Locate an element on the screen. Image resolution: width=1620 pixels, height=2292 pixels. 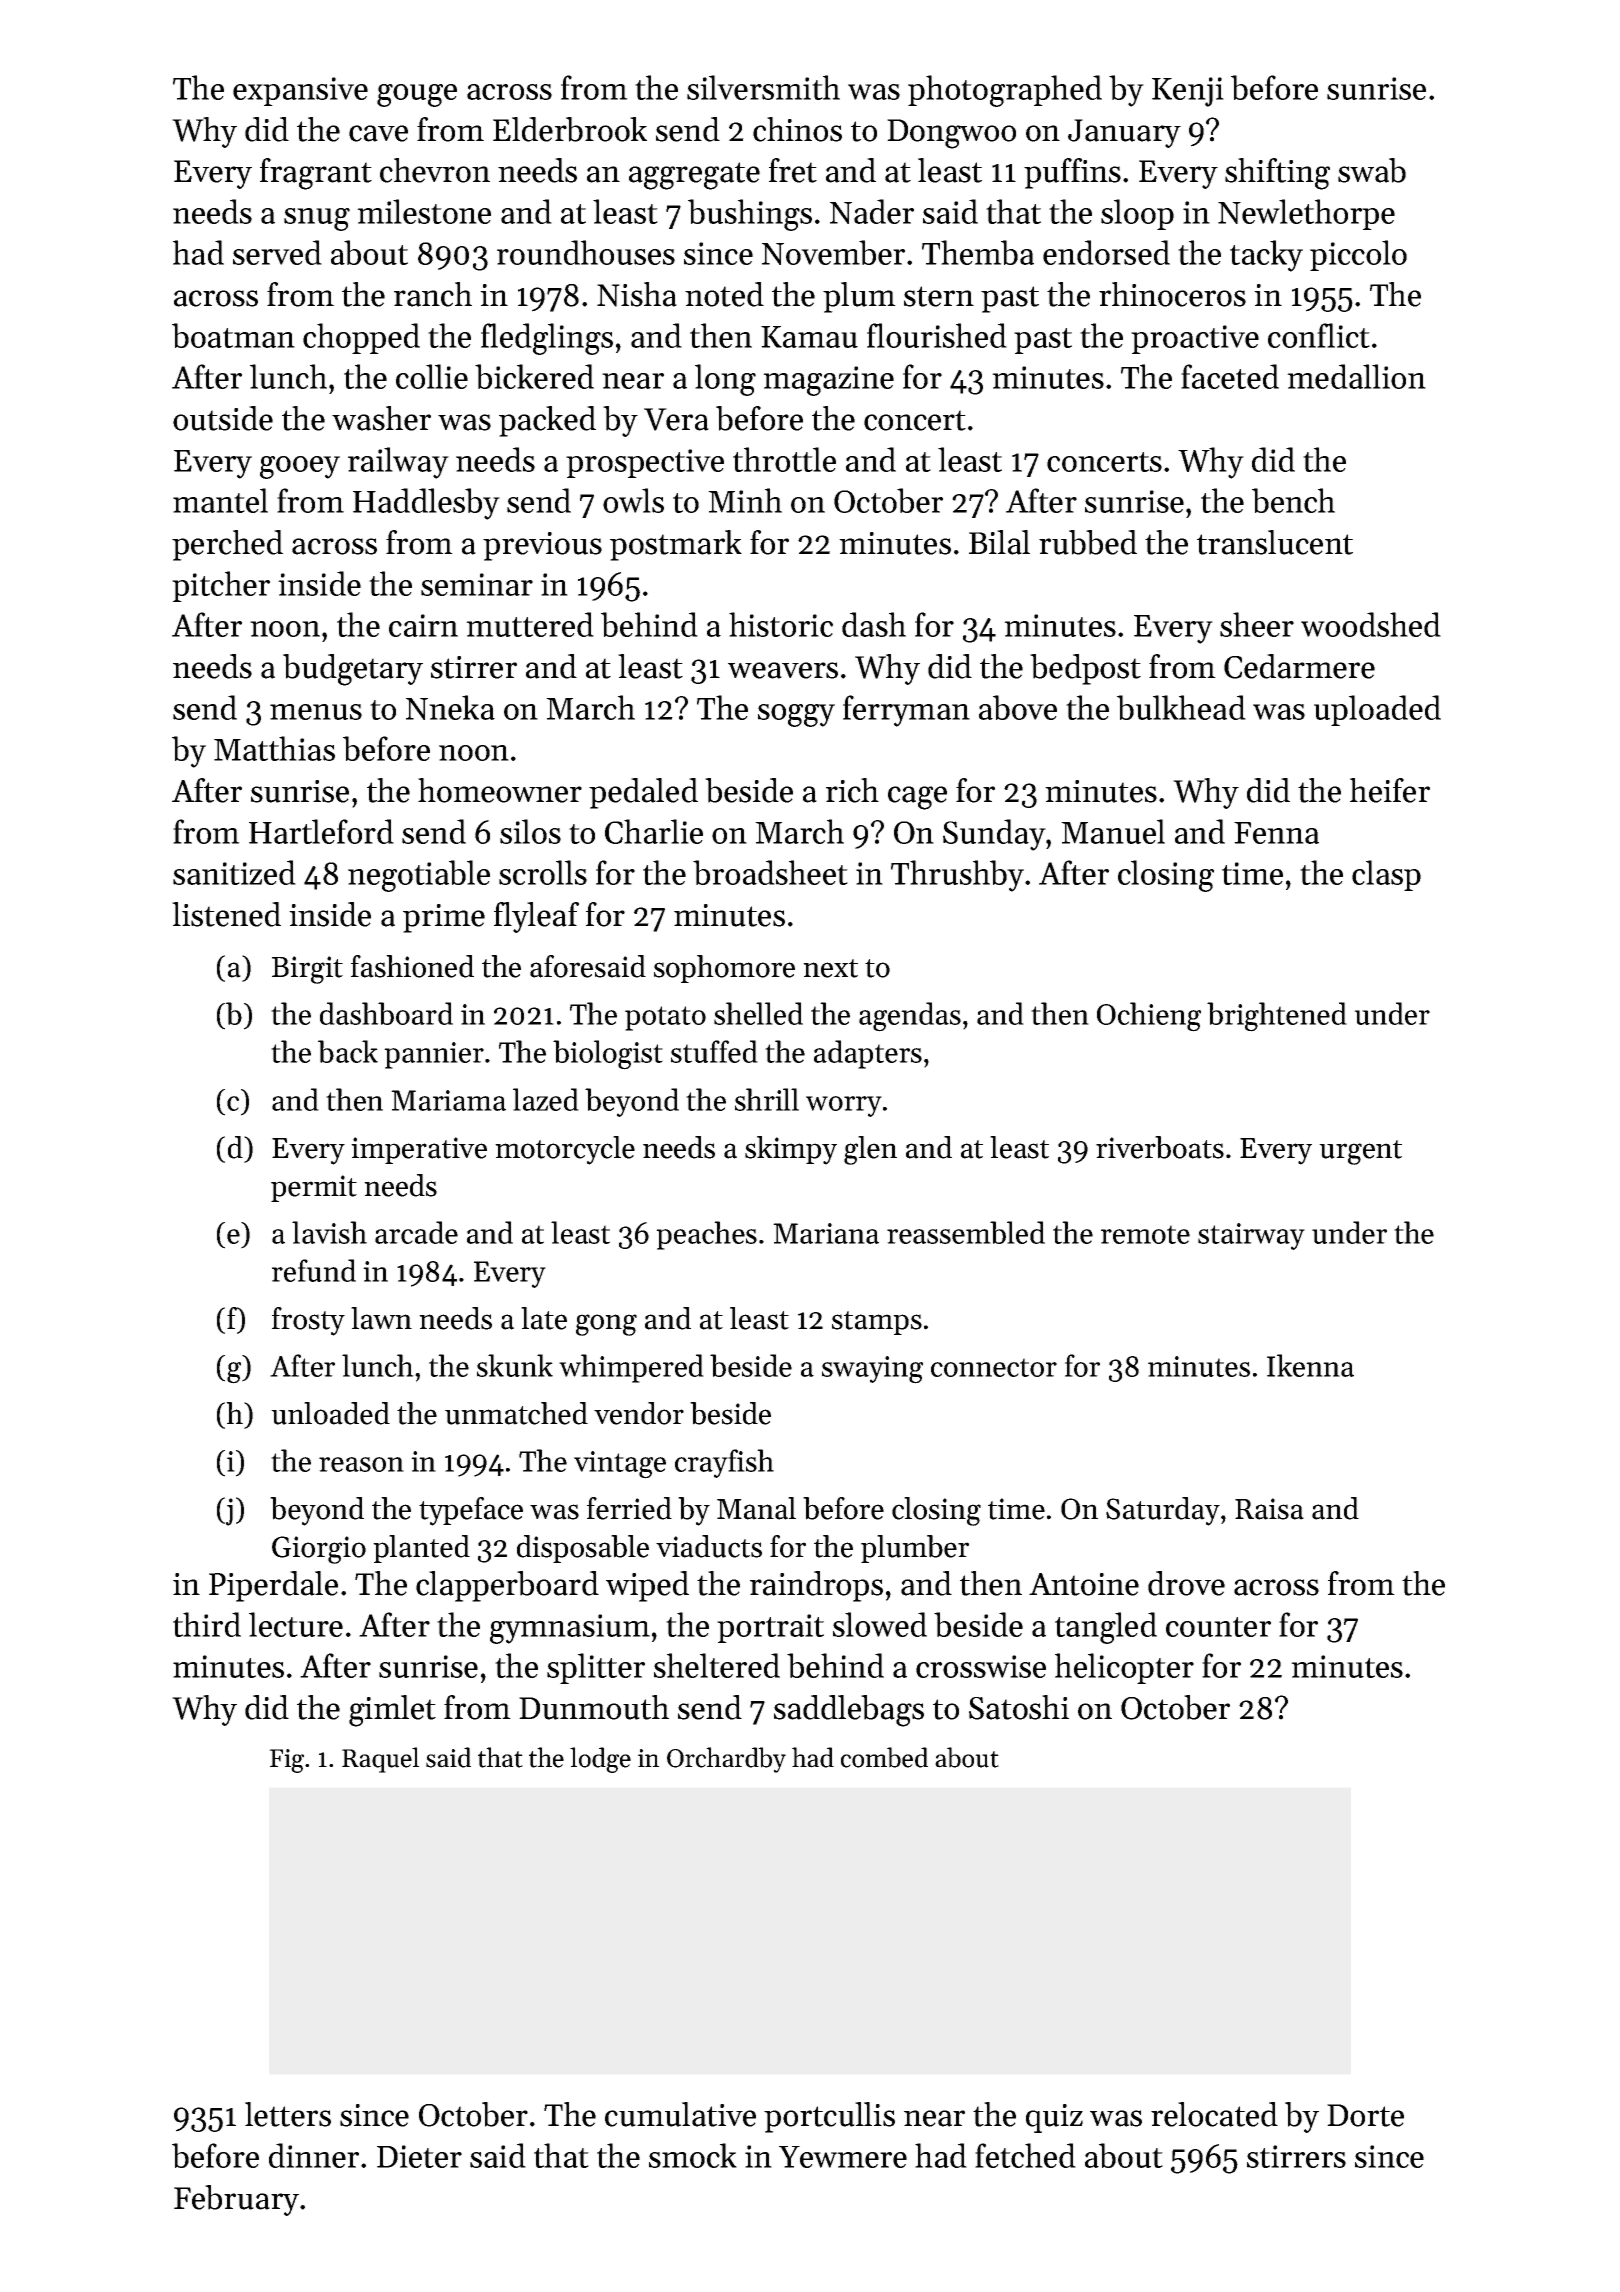
counter is located at coordinates (1218, 1627).
